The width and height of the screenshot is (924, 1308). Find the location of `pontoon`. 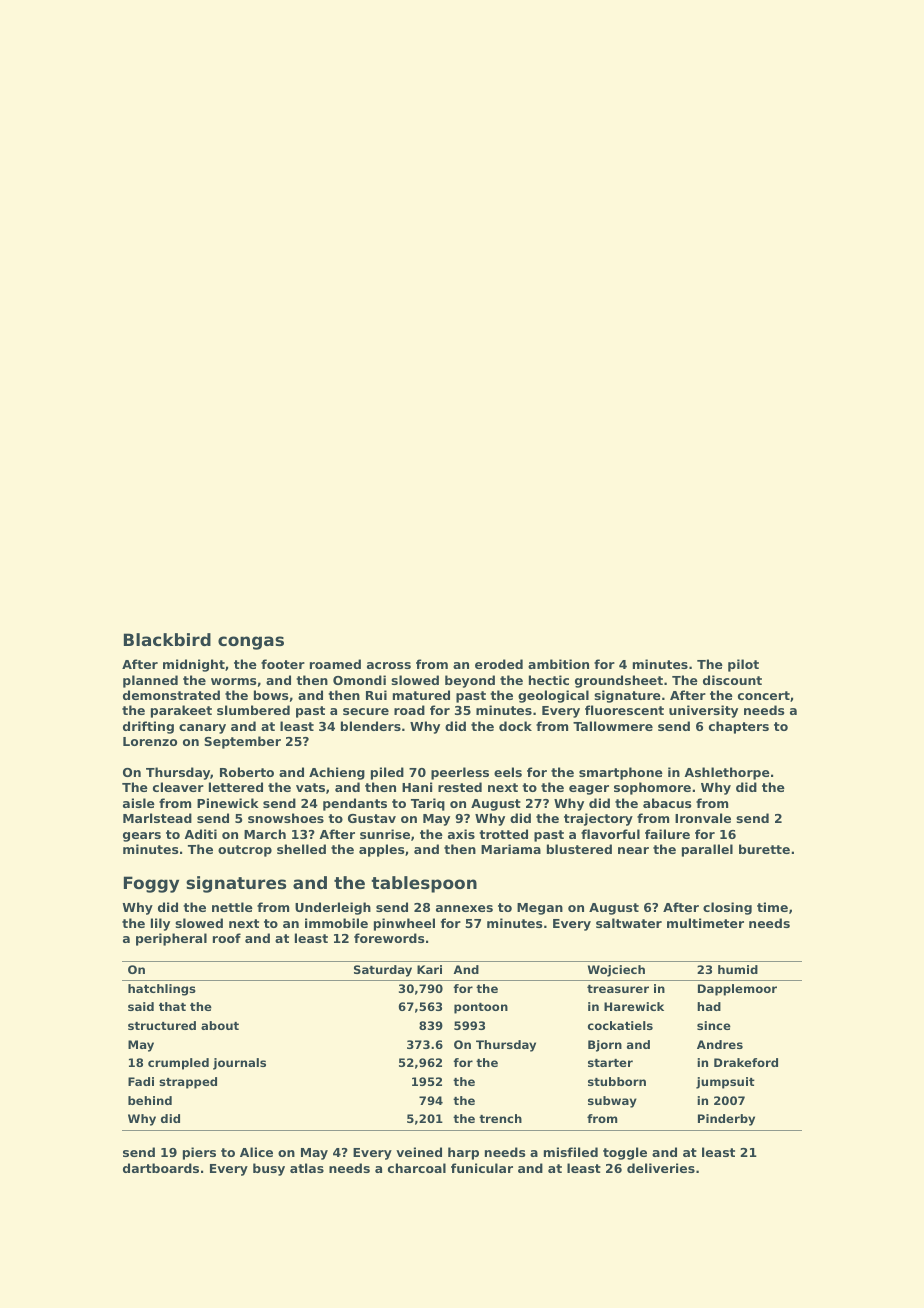

pontoon is located at coordinates (481, 1008).
